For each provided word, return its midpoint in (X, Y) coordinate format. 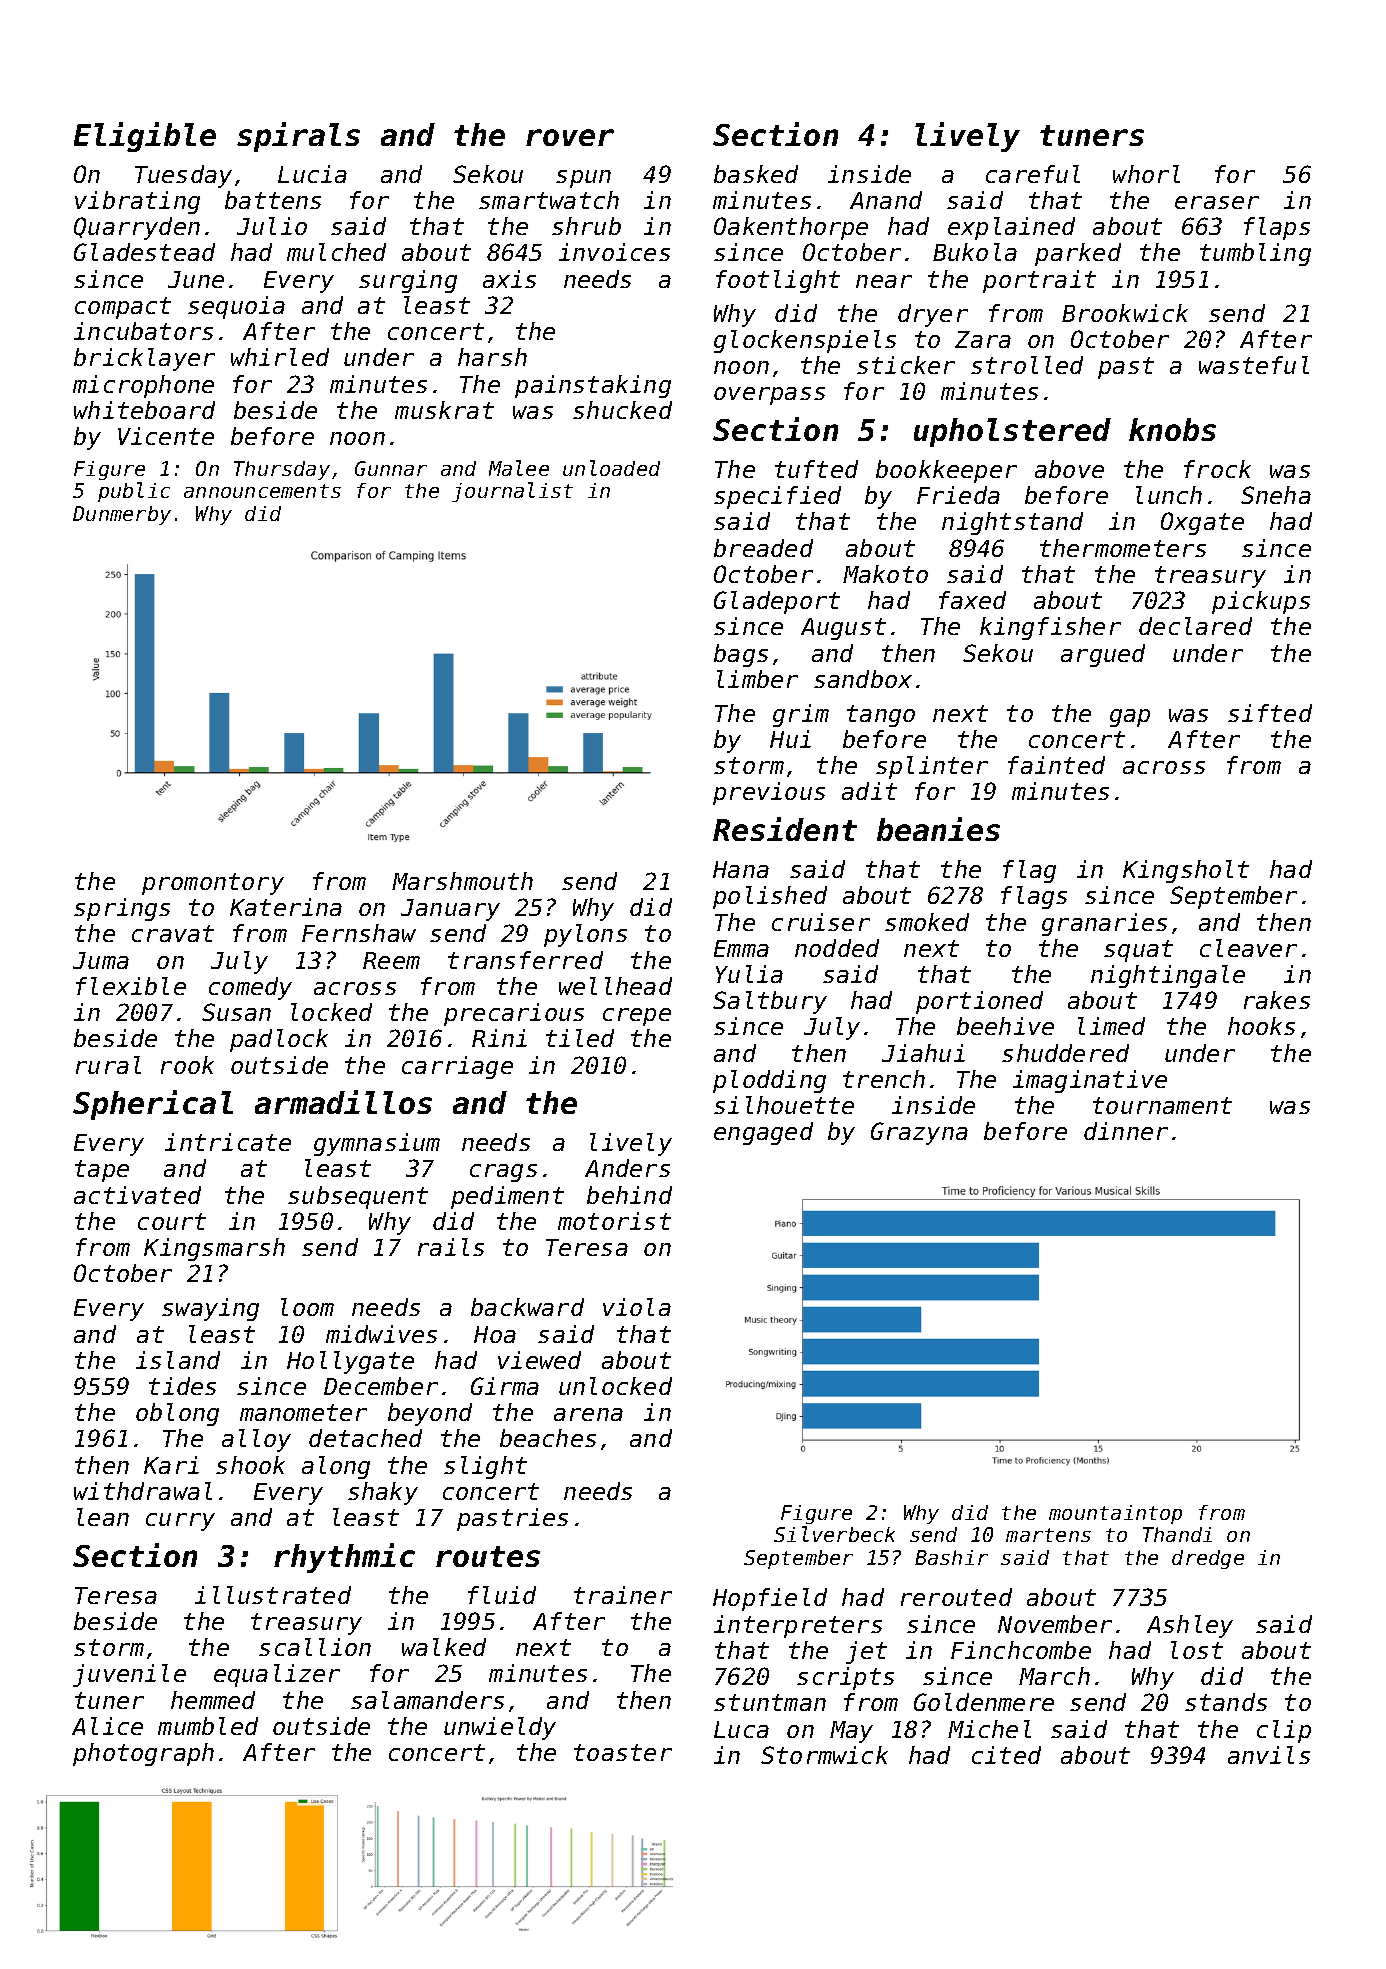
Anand (886, 200)
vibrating (137, 202)
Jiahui (923, 1053)
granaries (1104, 924)
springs (122, 909)
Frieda (958, 495)
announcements (262, 491)
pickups (1261, 602)
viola (637, 1307)
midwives (381, 1334)
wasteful (1254, 365)
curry (180, 1522)
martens (1048, 1535)
